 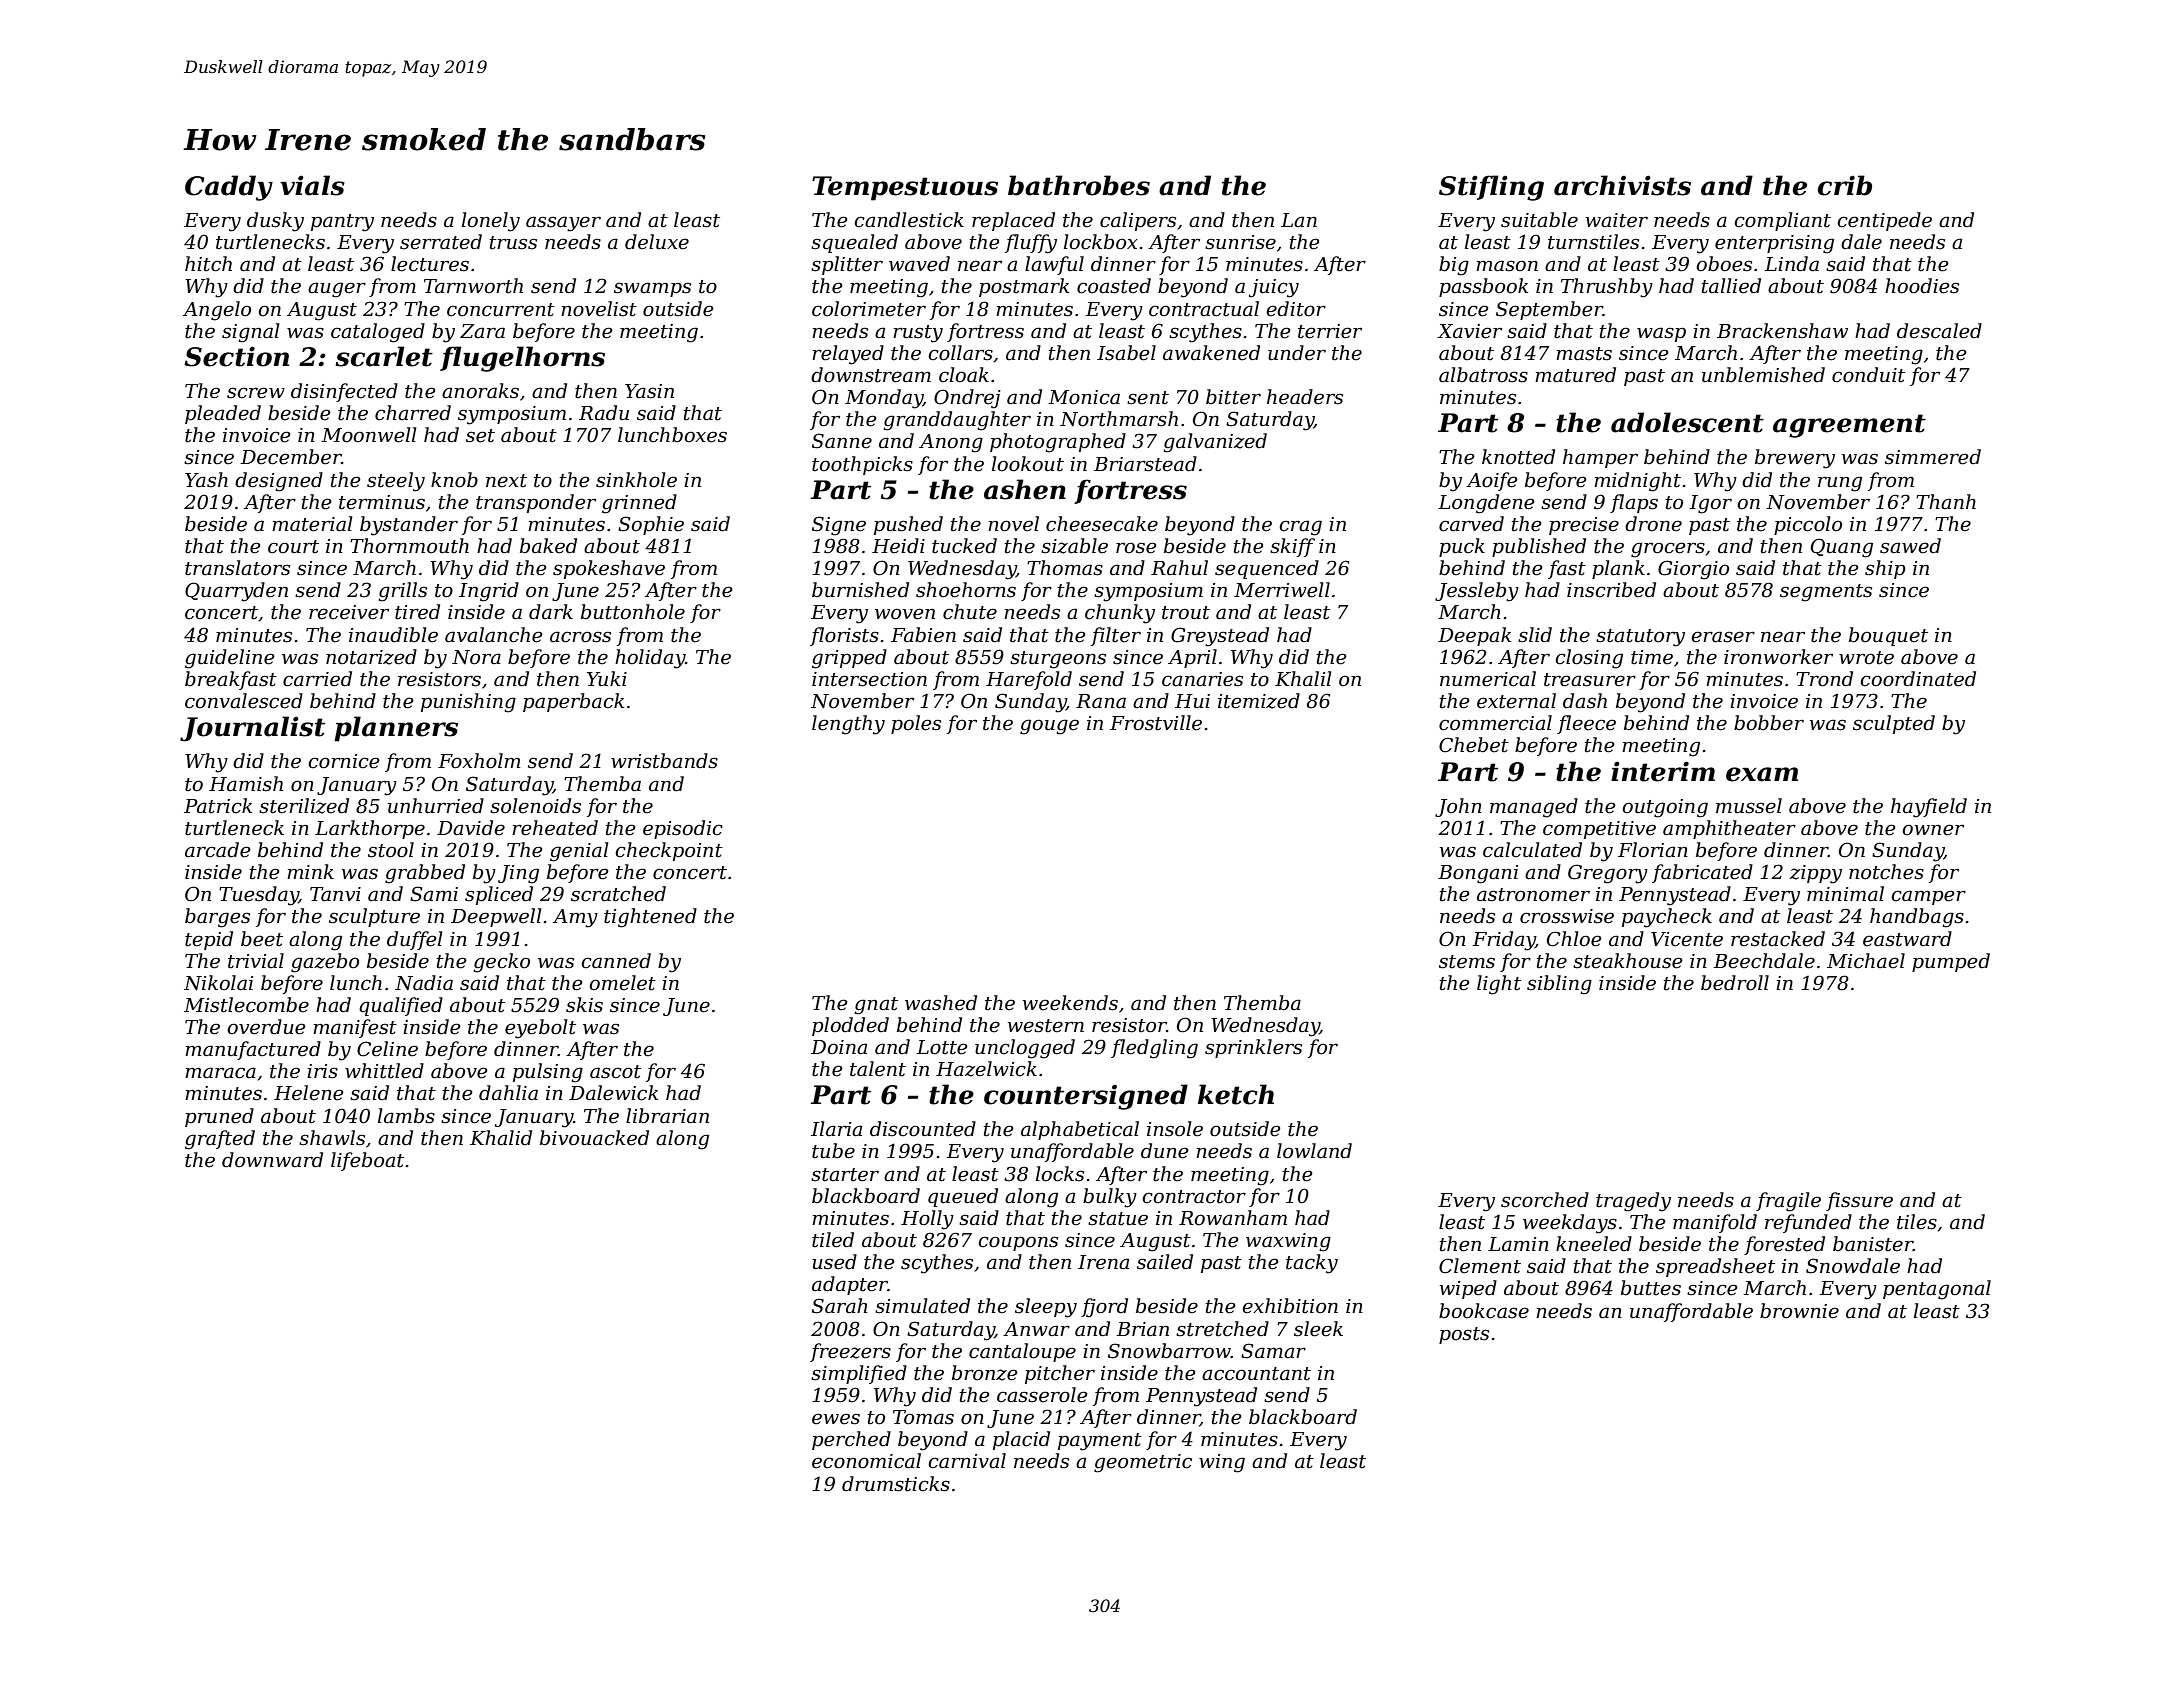 What do you see at coordinates (1782, 331) in the document?
I see `Brackenshaw` at bounding box center [1782, 331].
